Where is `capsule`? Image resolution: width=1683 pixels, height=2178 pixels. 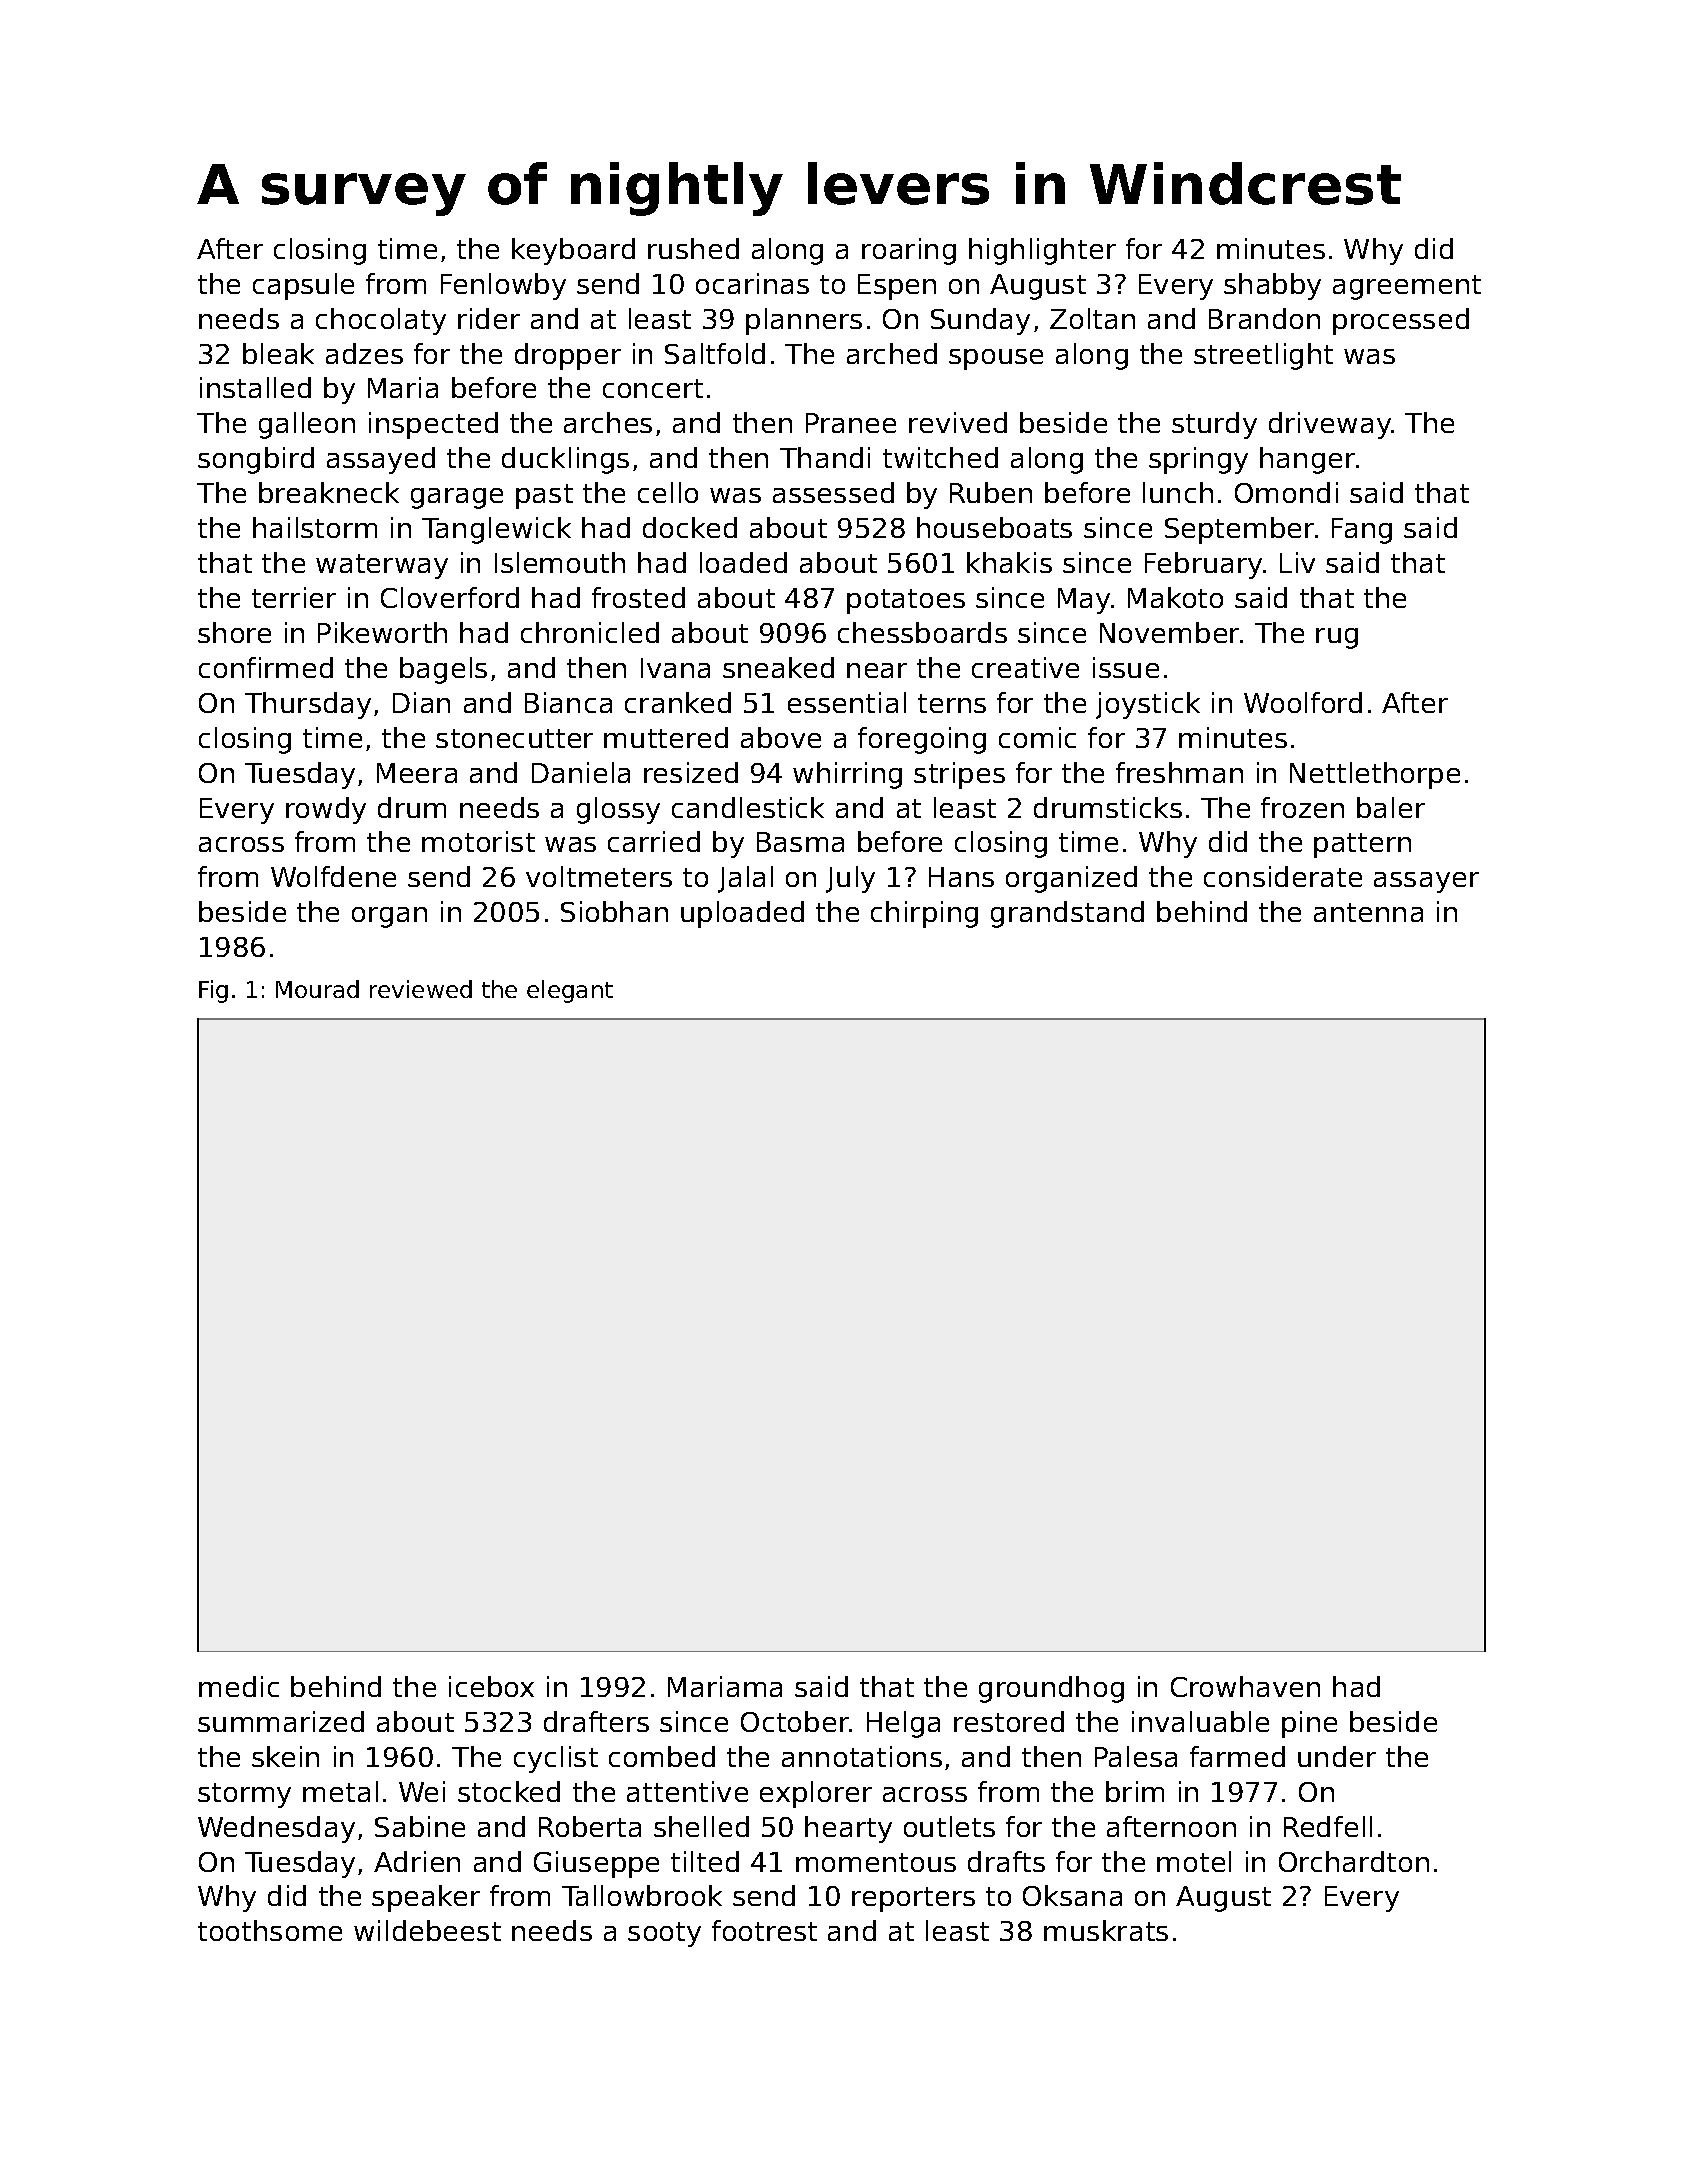
capsule is located at coordinates (303, 286).
